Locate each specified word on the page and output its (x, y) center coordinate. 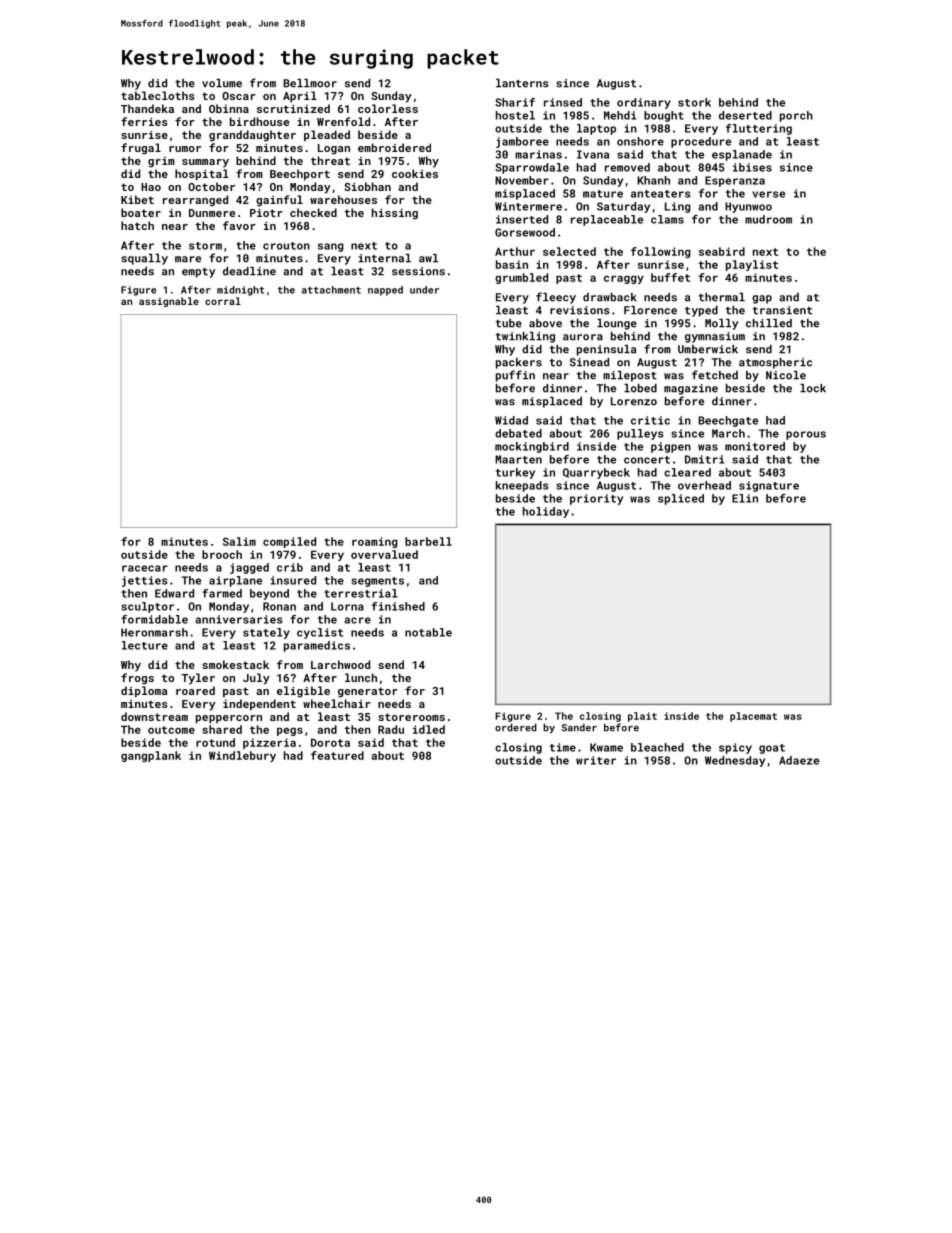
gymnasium (715, 337)
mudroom (768, 219)
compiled (289, 542)
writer (596, 760)
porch (796, 116)
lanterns (522, 83)
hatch (137, 225)
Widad (511, 420)
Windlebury (242, 756)
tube (509, 323)
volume (222, 83)
